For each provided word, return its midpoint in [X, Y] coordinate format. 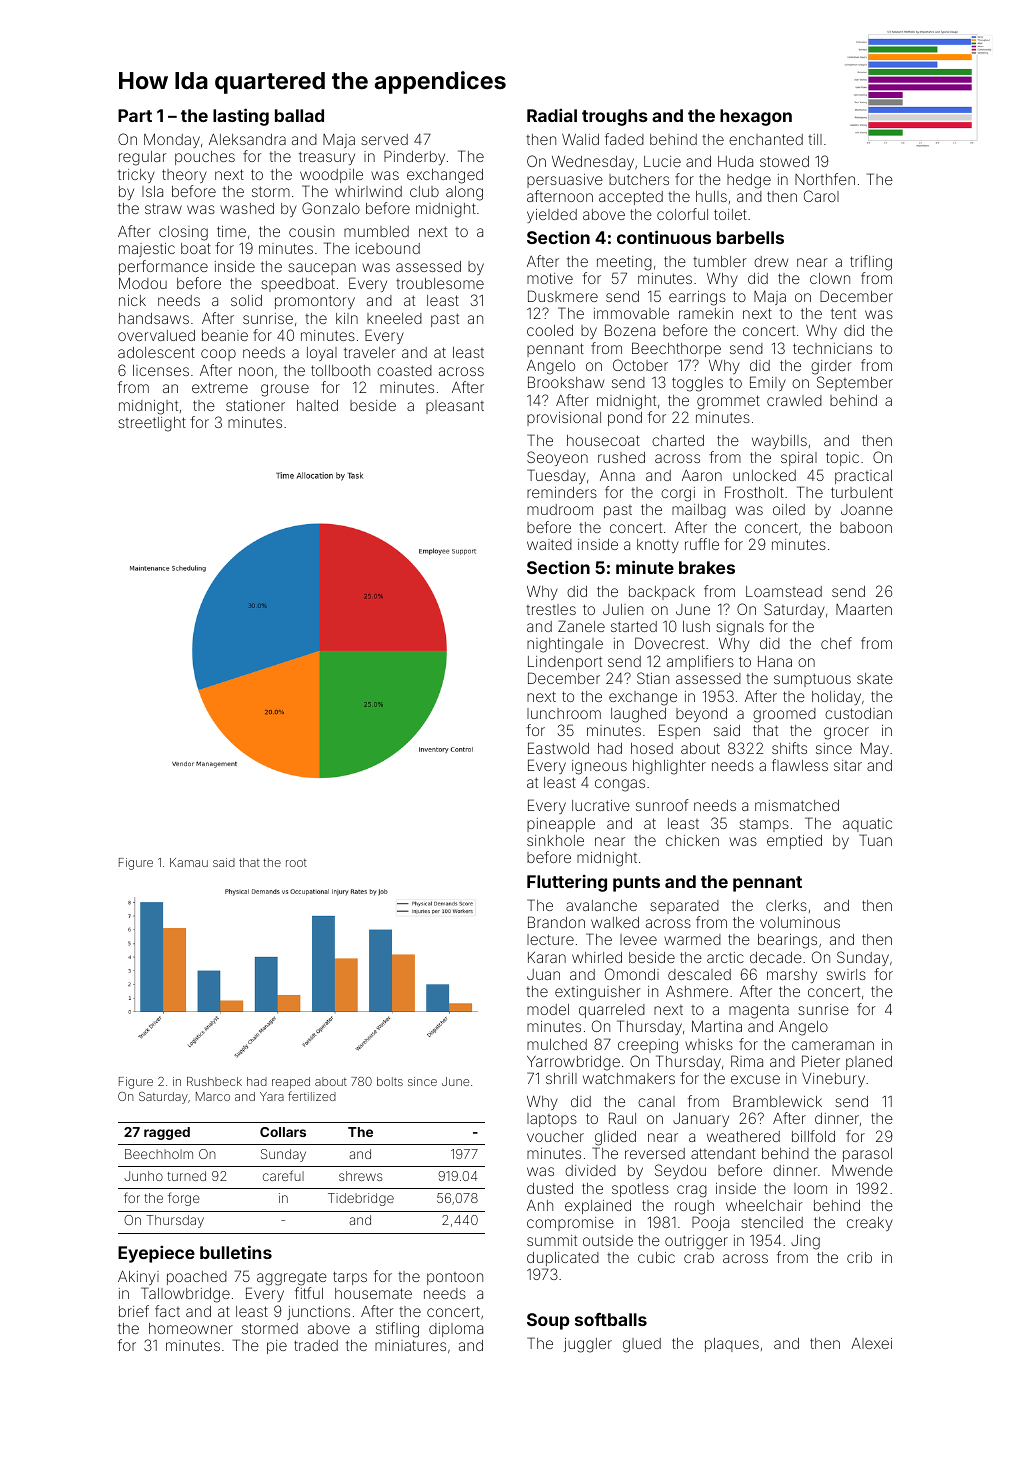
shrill [561, 1078]
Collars [283, 1132]
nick [132, 300]
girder [831, 367]
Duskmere [563, 296]
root [296, 863]
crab [699, 1257]
